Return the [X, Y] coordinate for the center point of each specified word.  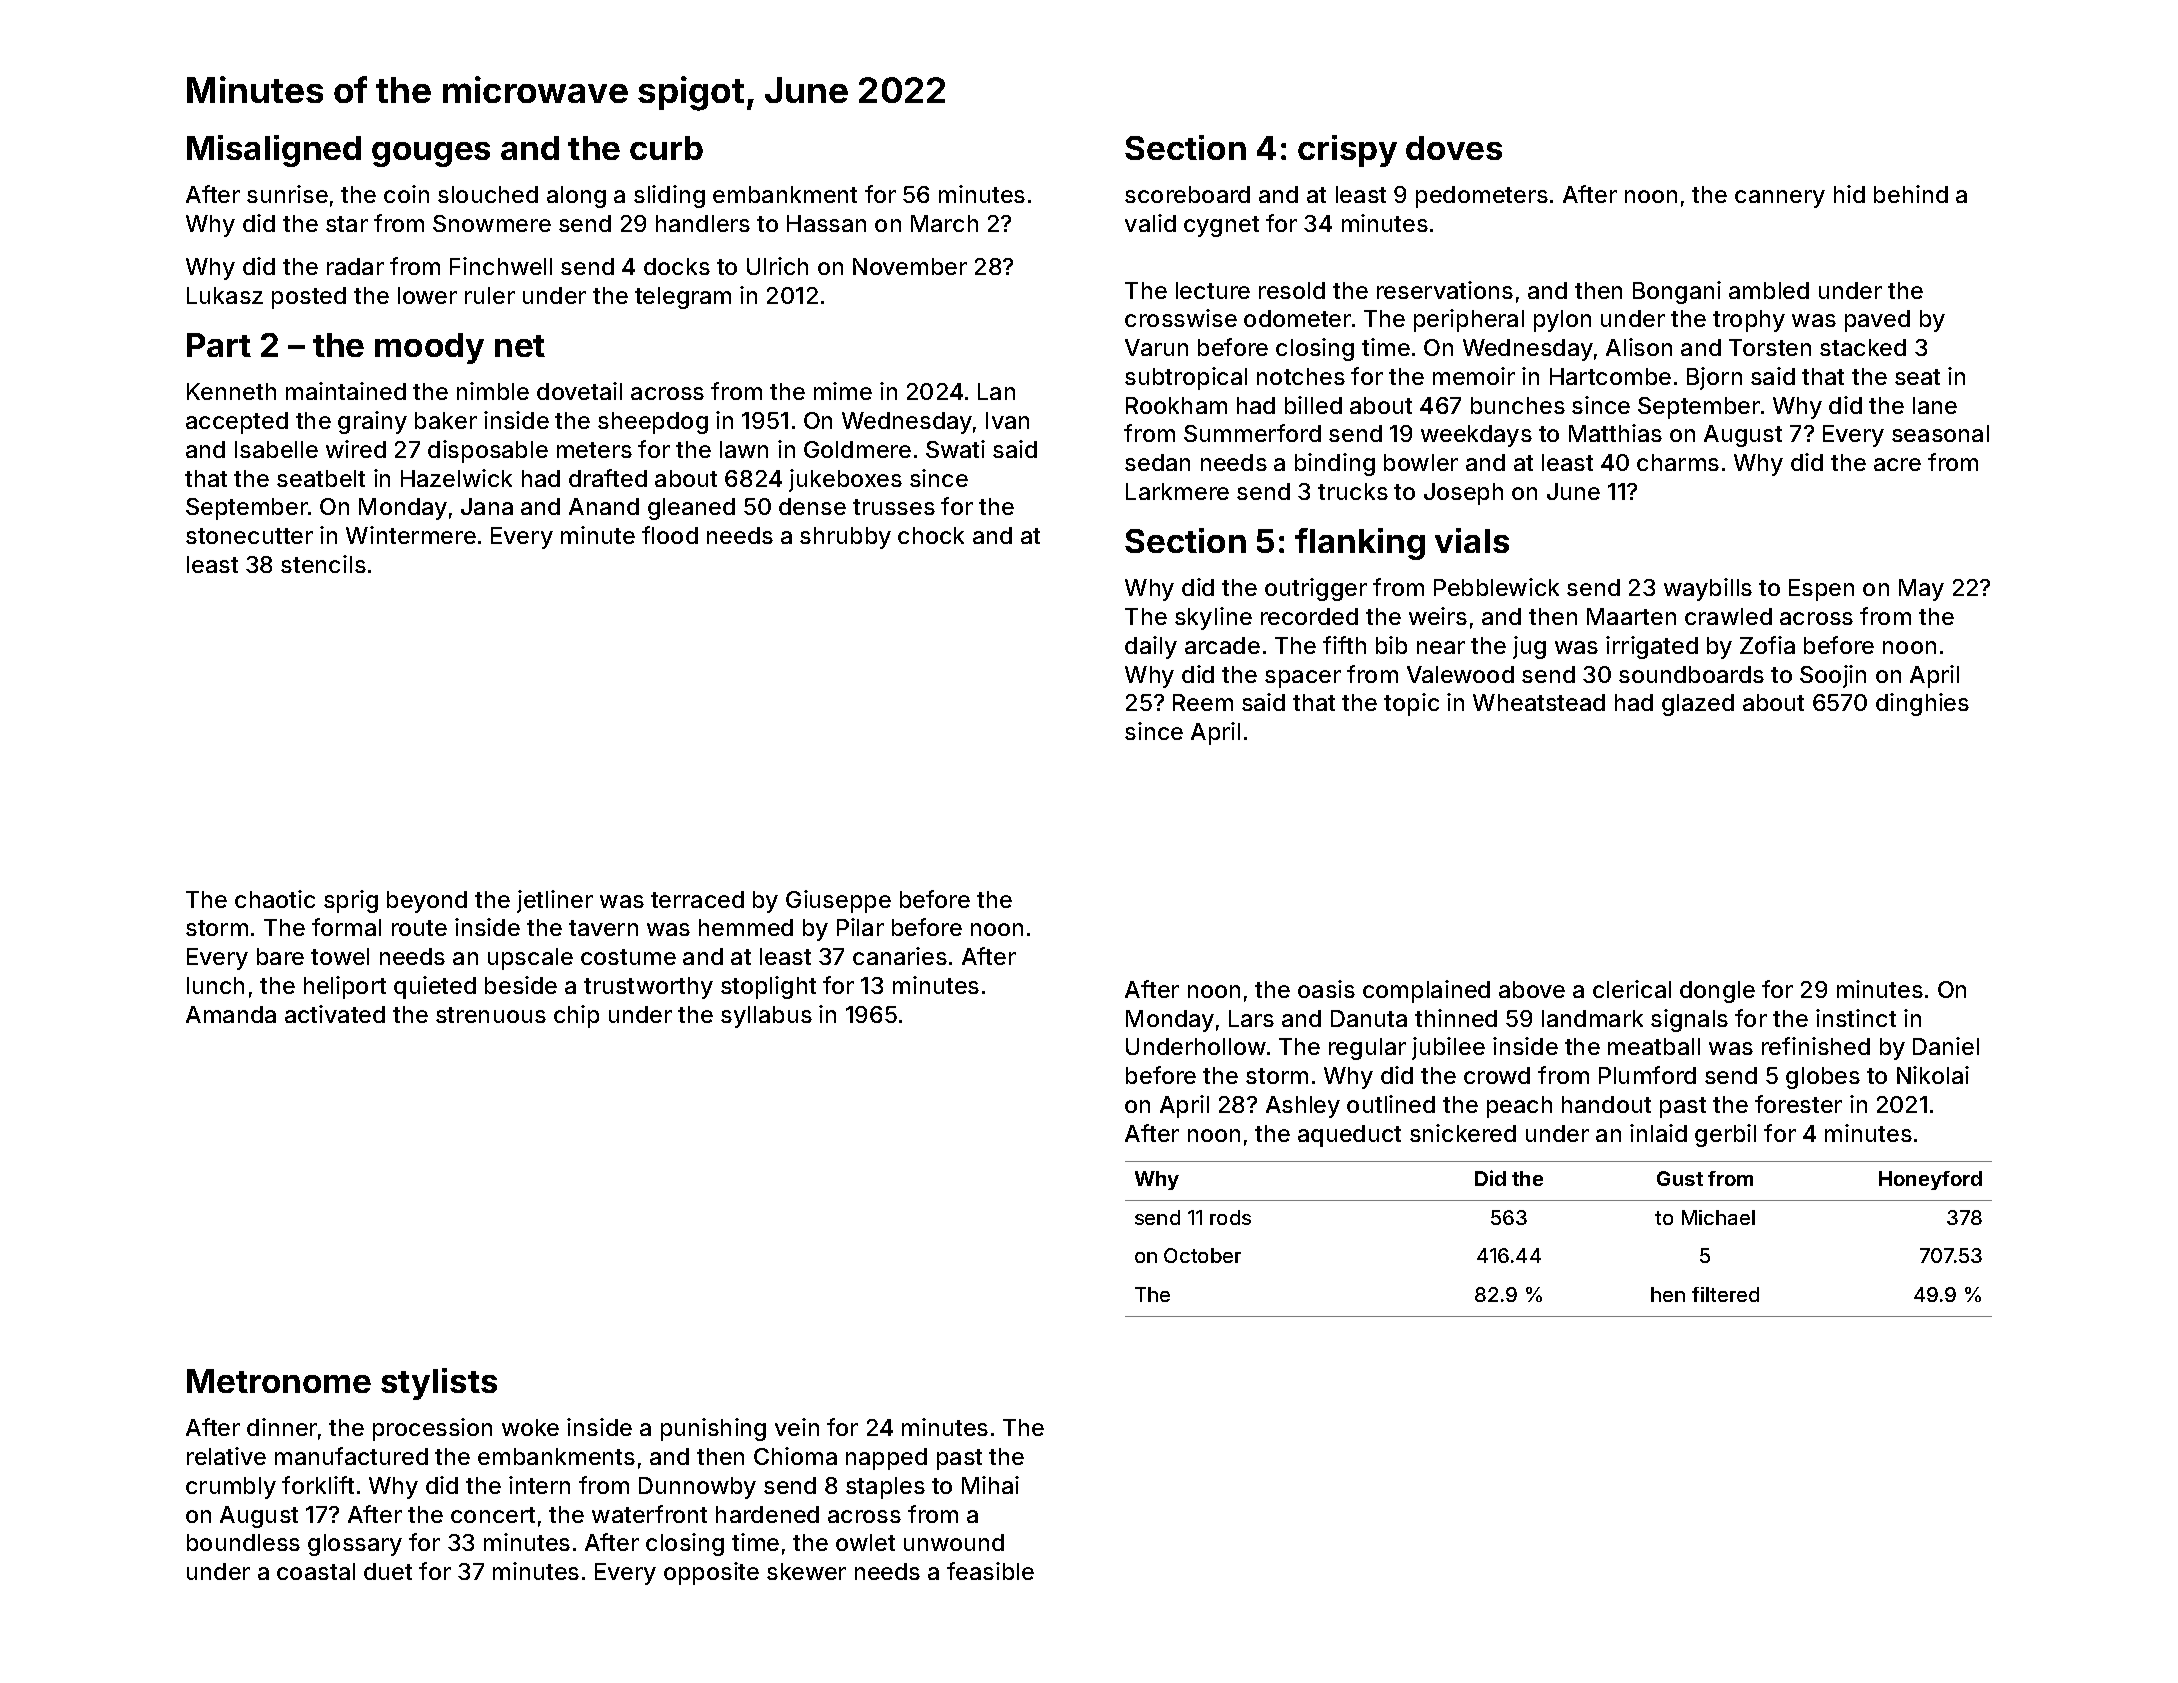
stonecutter [249, 536]
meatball [1654, 1046]
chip [576, 1016]
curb [666, 148]
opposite [711, 1573]
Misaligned [274, 151]
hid [1849, 194]
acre [1897, 464]
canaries [900, 956]
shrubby [845, 538]
